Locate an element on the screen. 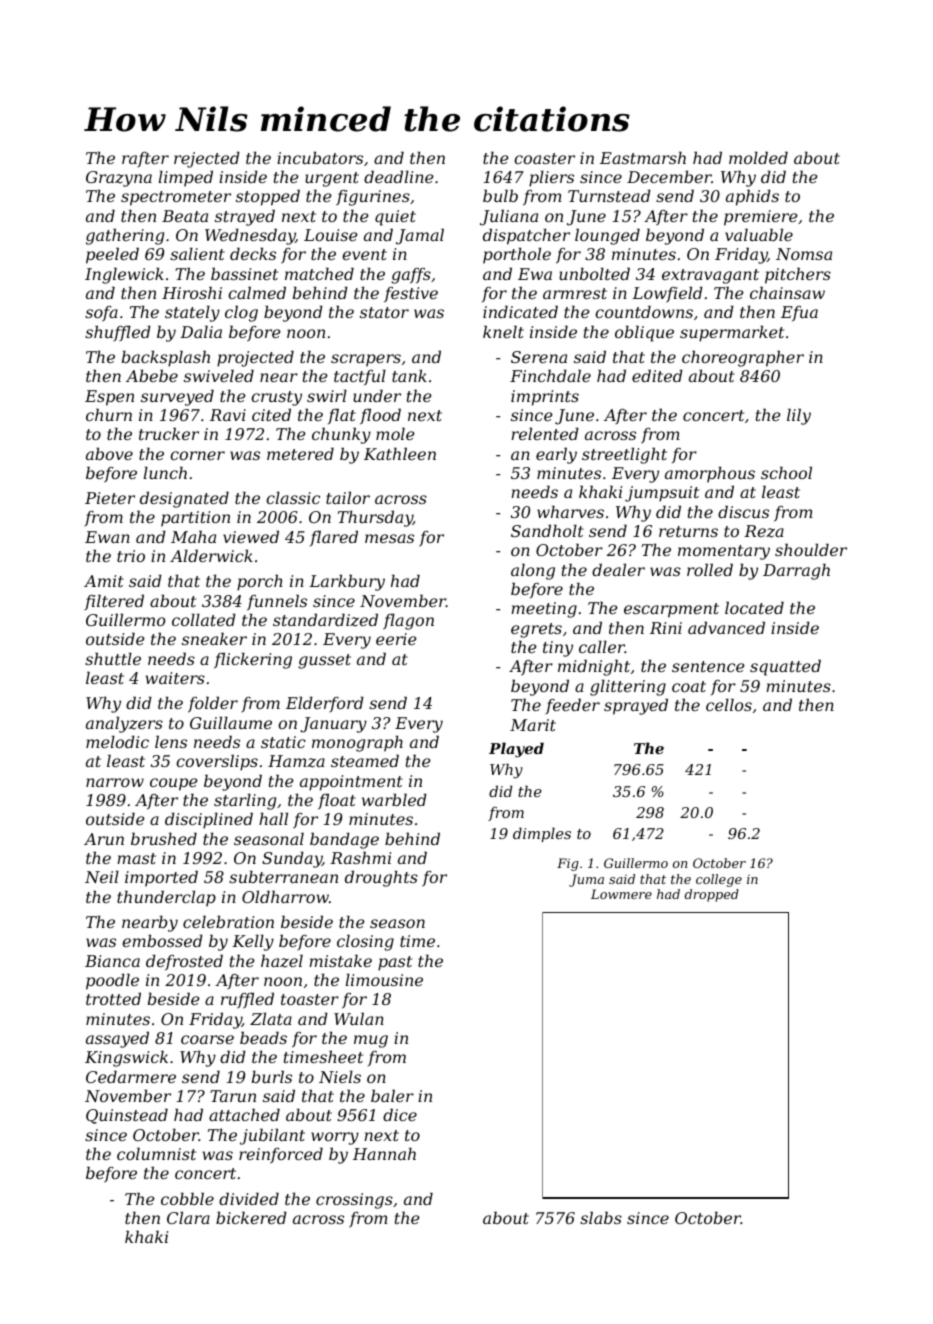 Image resolution: width=933 pixels, height=1324 pixels. Nomsa is located at coordinates (804, 254).
